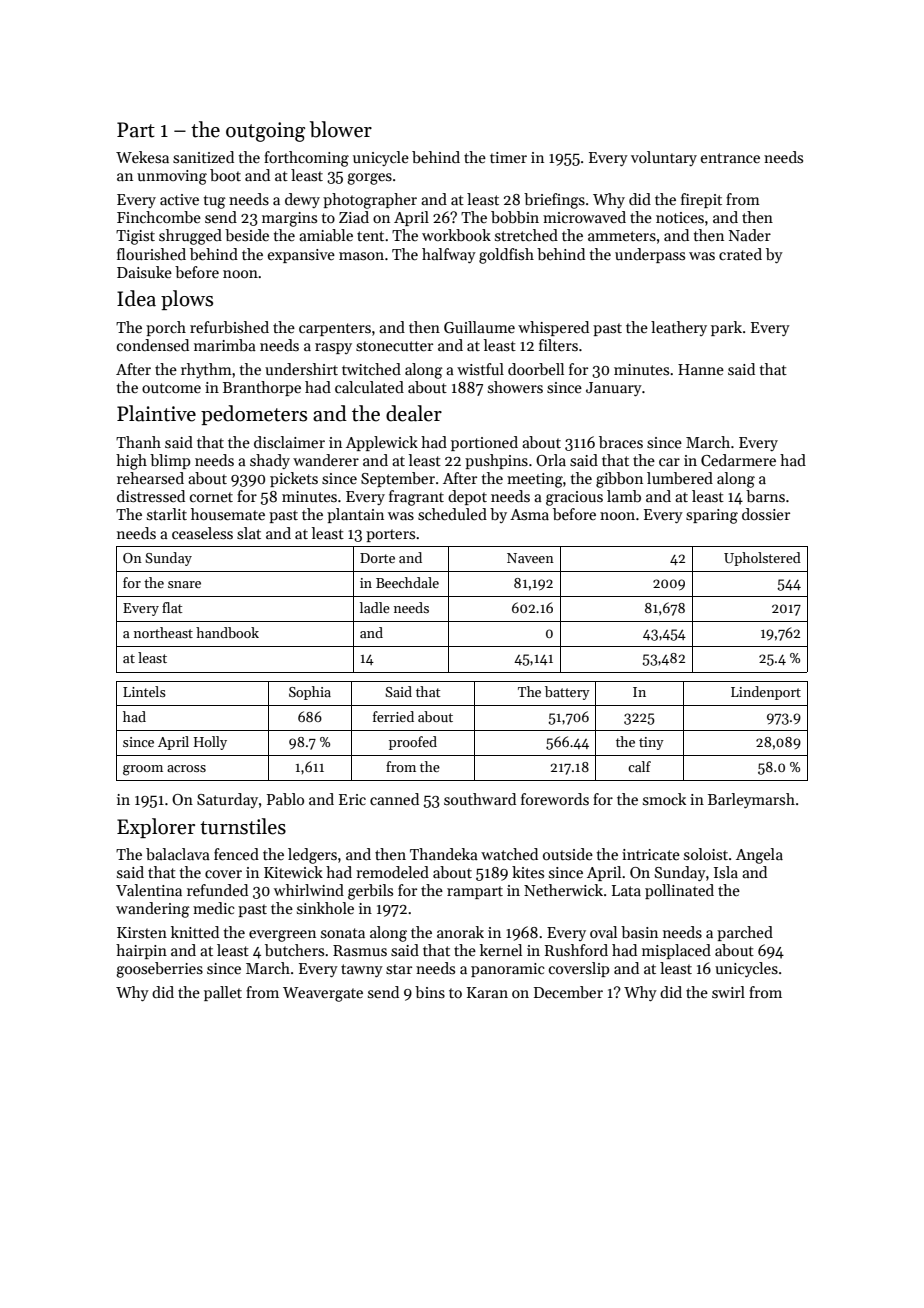 The height and width of the screenshot is (1308, 924). What do you see at coordinates (567, 693) in the screenshot?
I see `battery` at bounding box center [567, 693].
